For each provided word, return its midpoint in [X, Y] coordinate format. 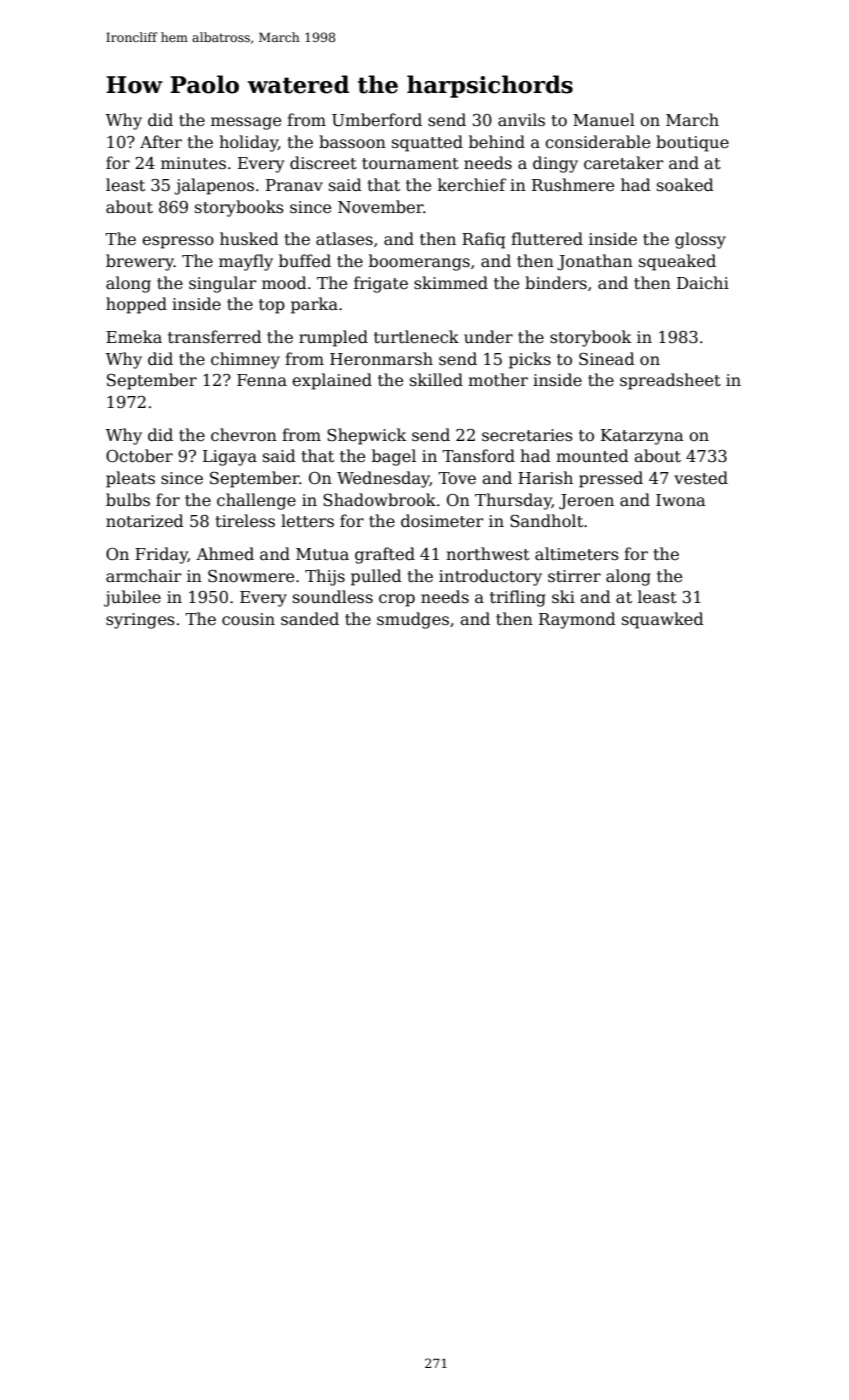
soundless [333, 597]
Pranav [294, 185]
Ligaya [230, 458]
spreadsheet [670, 381]
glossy [700, 240]
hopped [136, 305]
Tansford [478, 455]
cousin [248, 619]
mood [284, 282]
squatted [427, 143]
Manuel [604, 119]
